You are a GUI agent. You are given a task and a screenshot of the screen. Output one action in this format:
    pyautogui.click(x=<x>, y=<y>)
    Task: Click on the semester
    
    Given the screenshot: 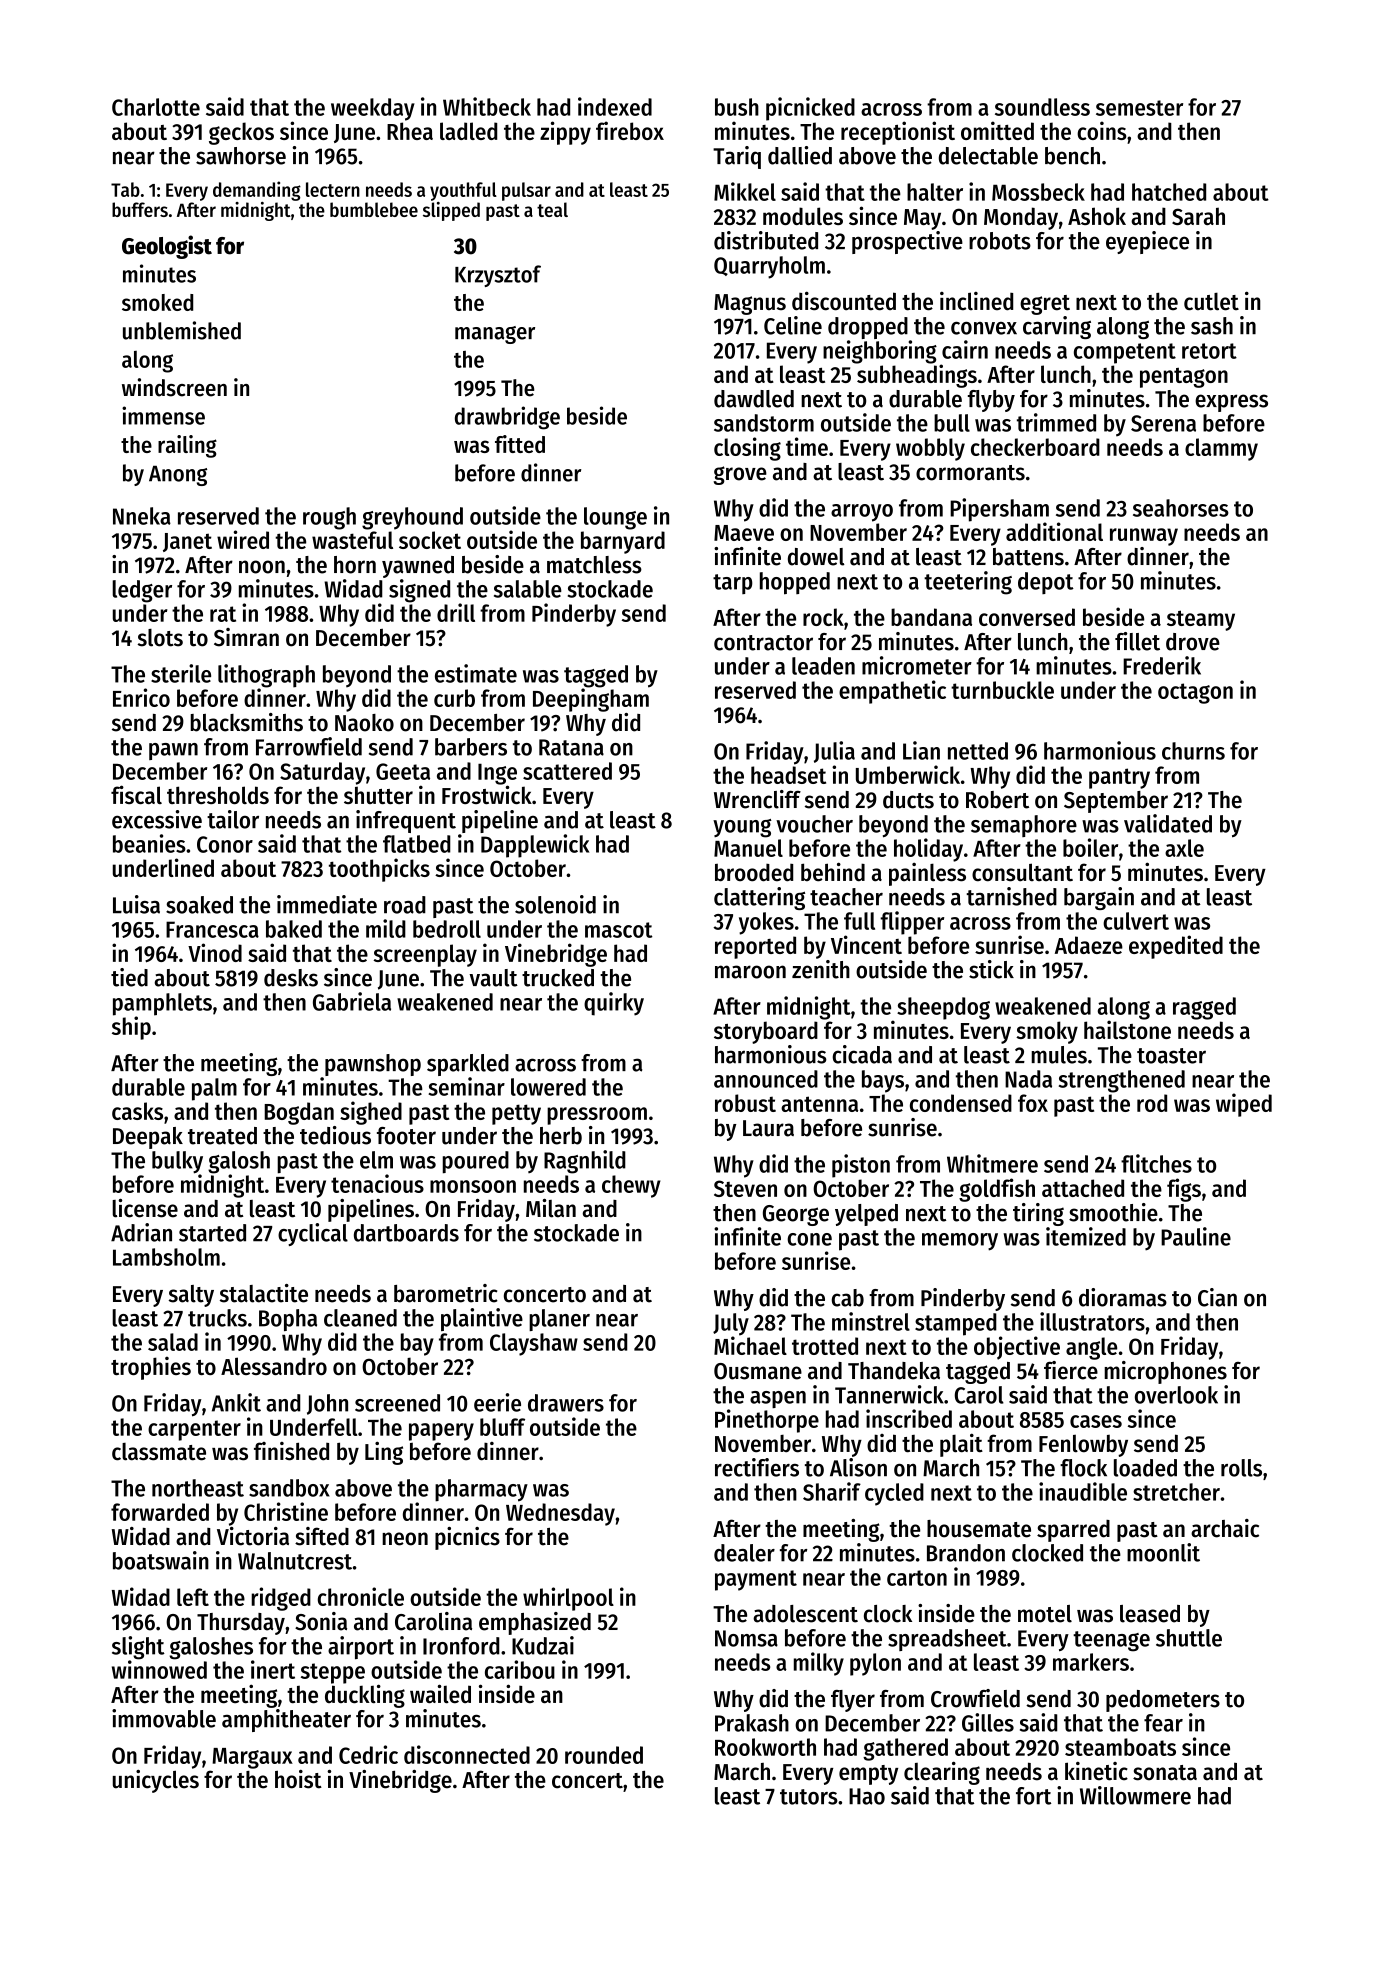 What is the action you would take?
    pyautogui.click(x=1139, y=108)
